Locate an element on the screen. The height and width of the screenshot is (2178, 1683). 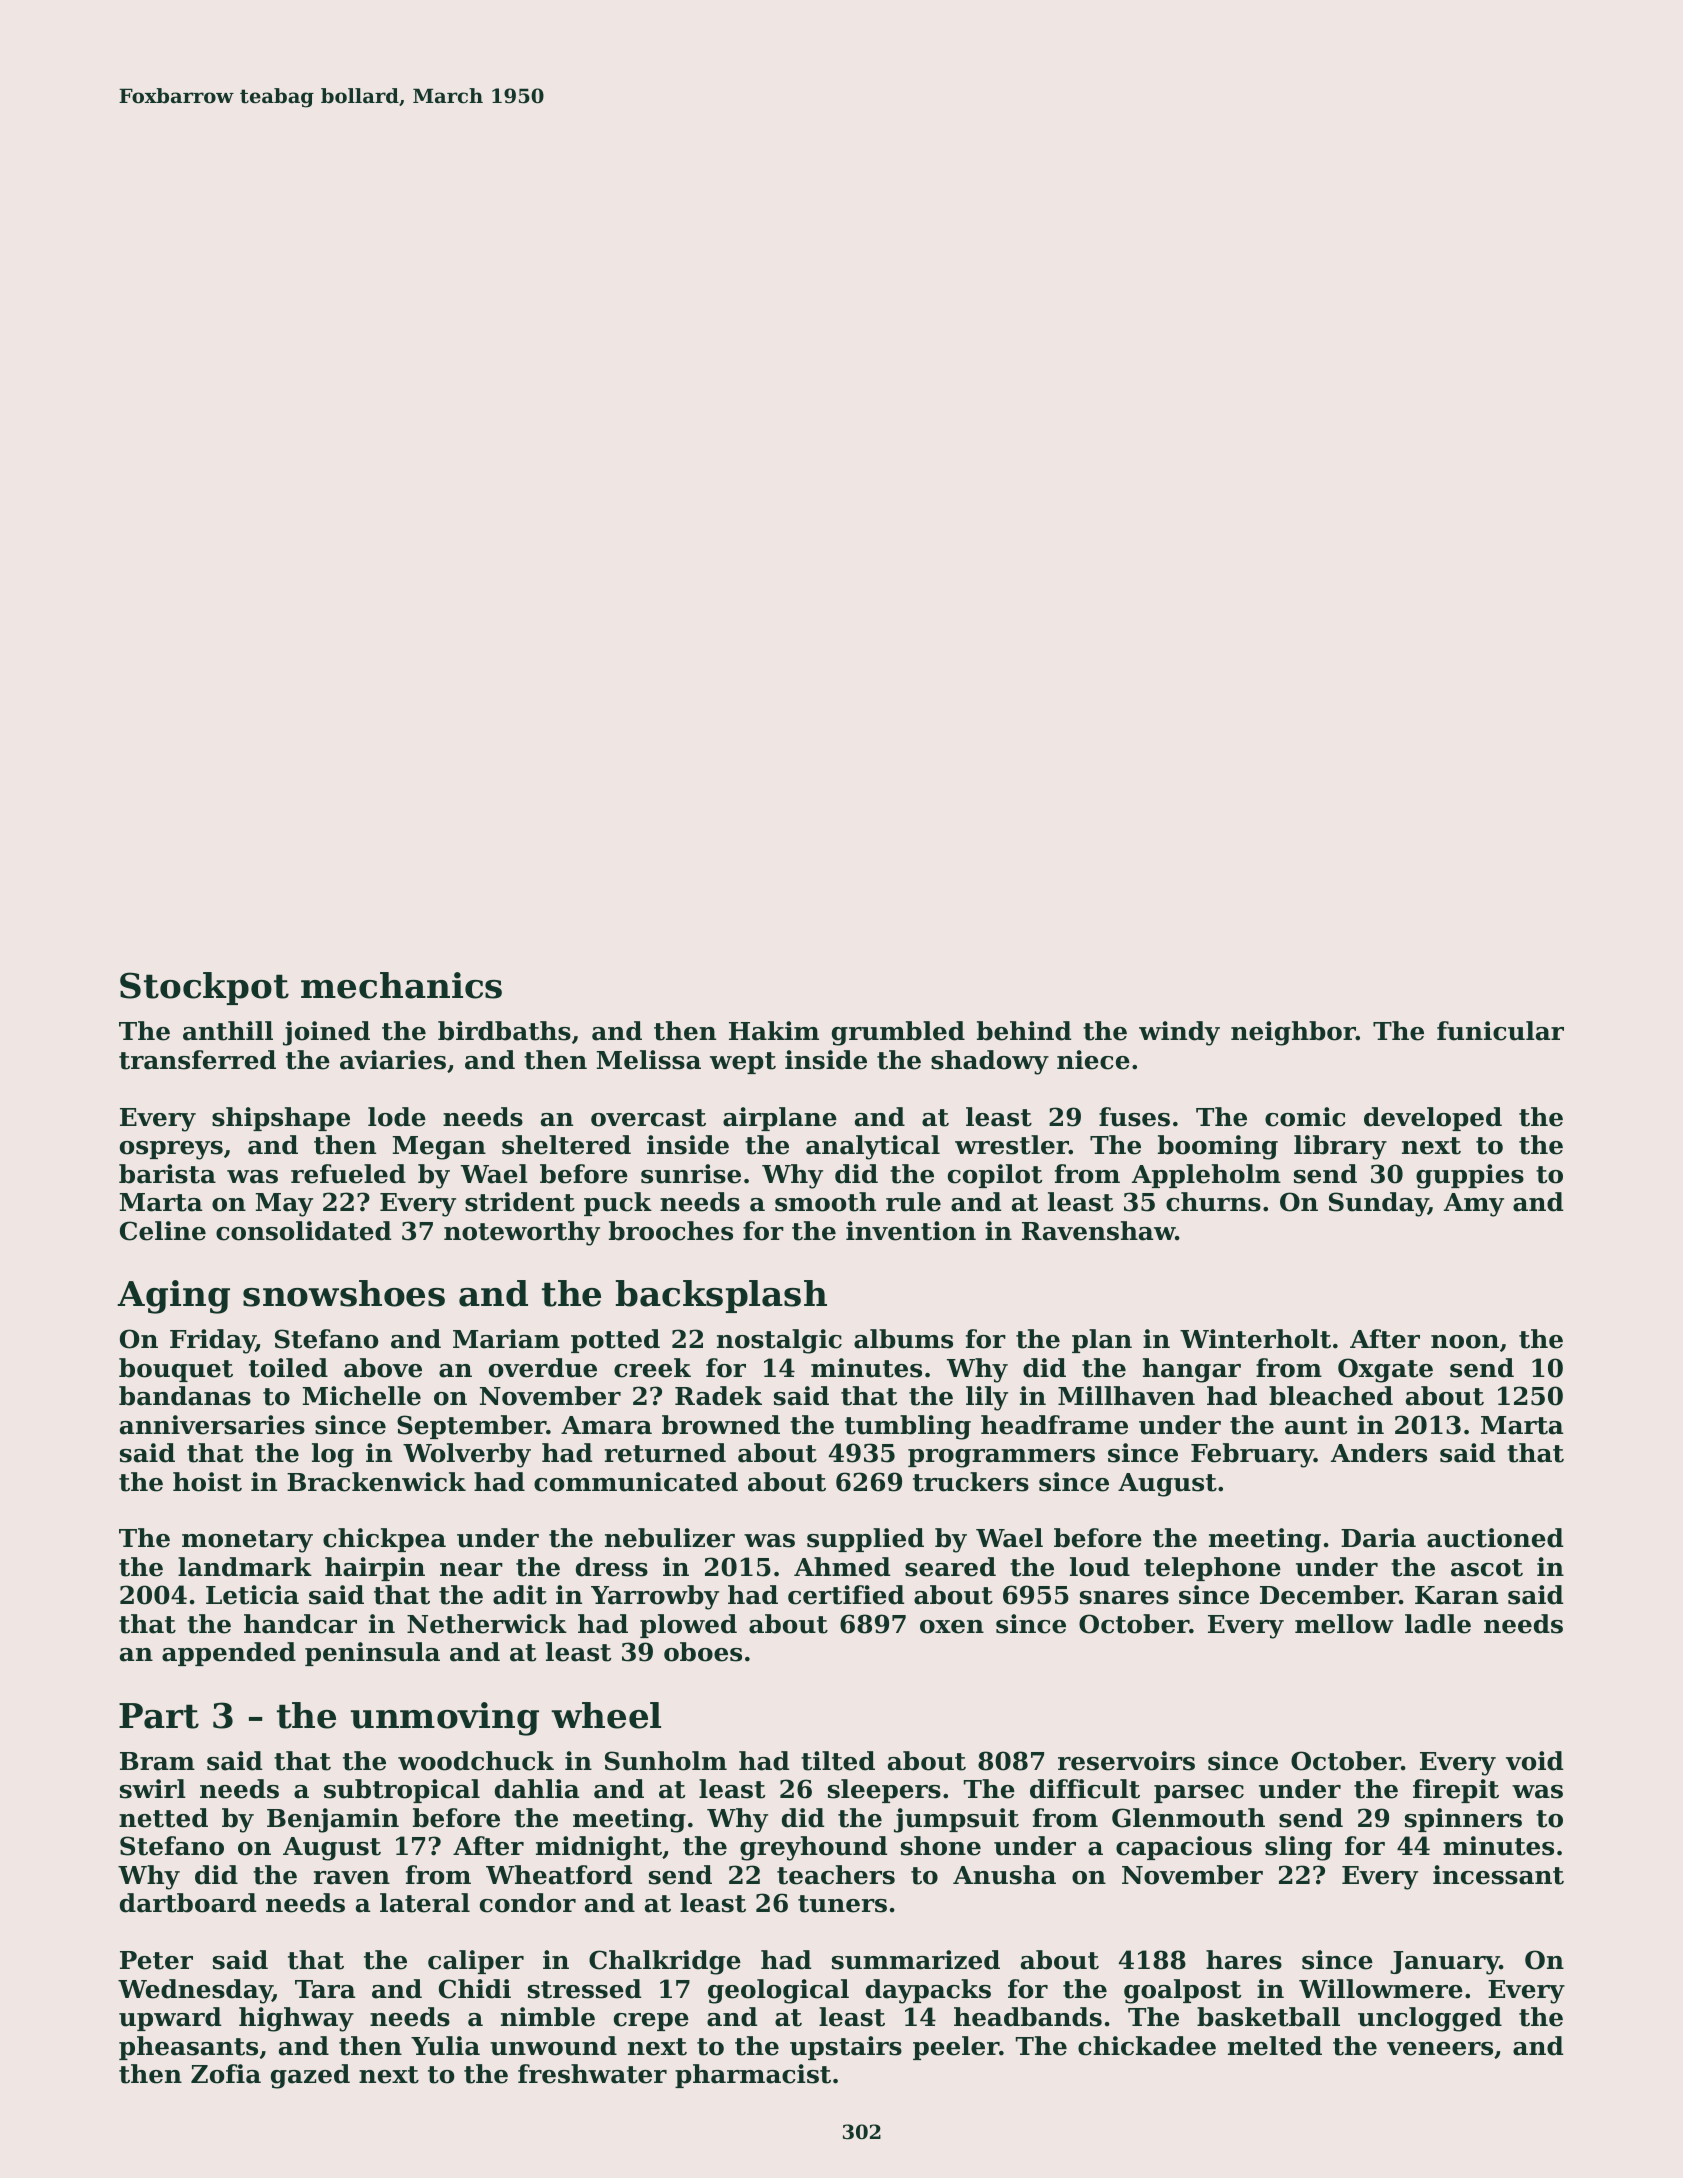
funicular is located at coordinates (1500, 1031).
